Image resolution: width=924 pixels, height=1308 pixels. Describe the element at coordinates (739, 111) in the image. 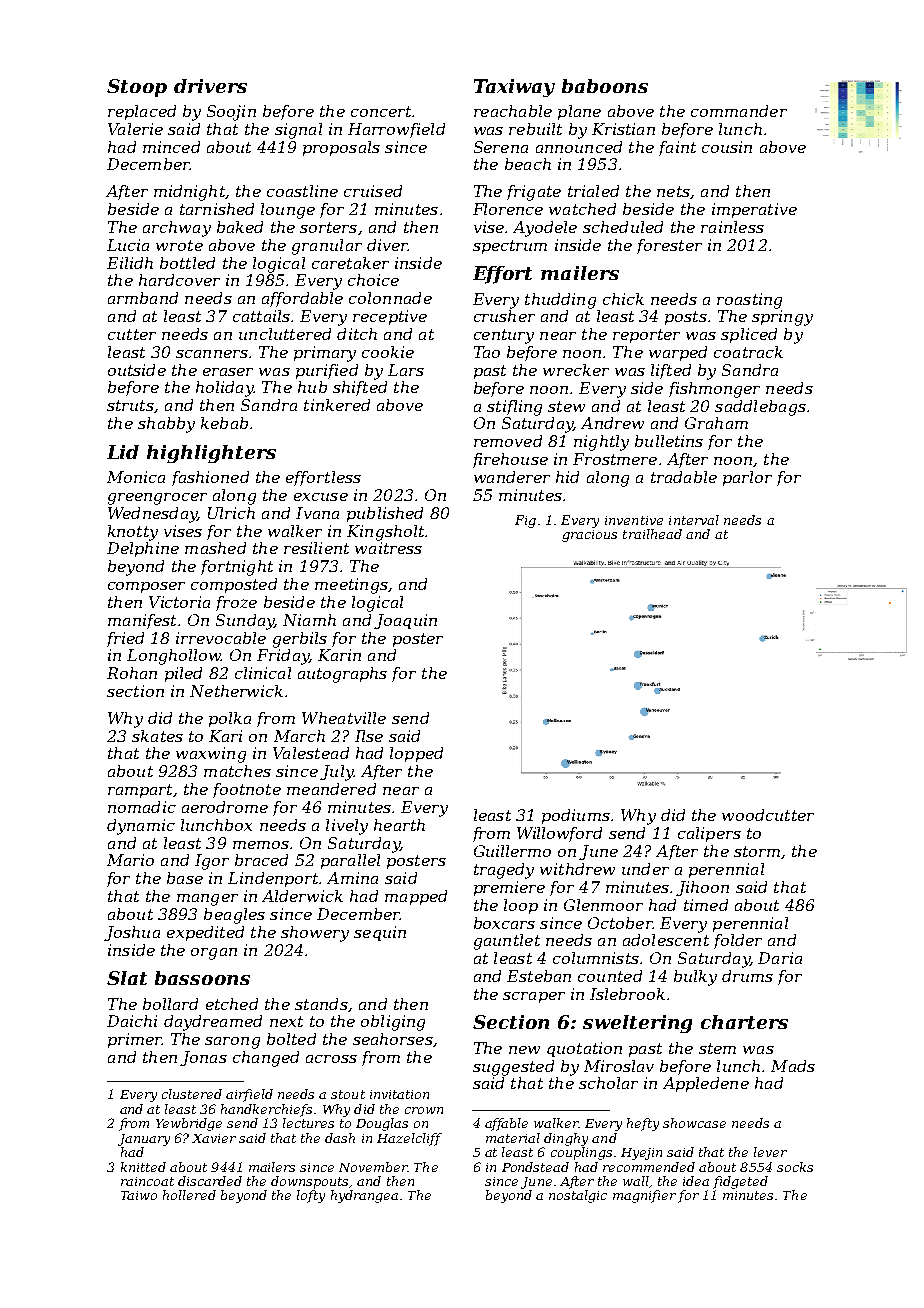

I see `commander` at that location.
